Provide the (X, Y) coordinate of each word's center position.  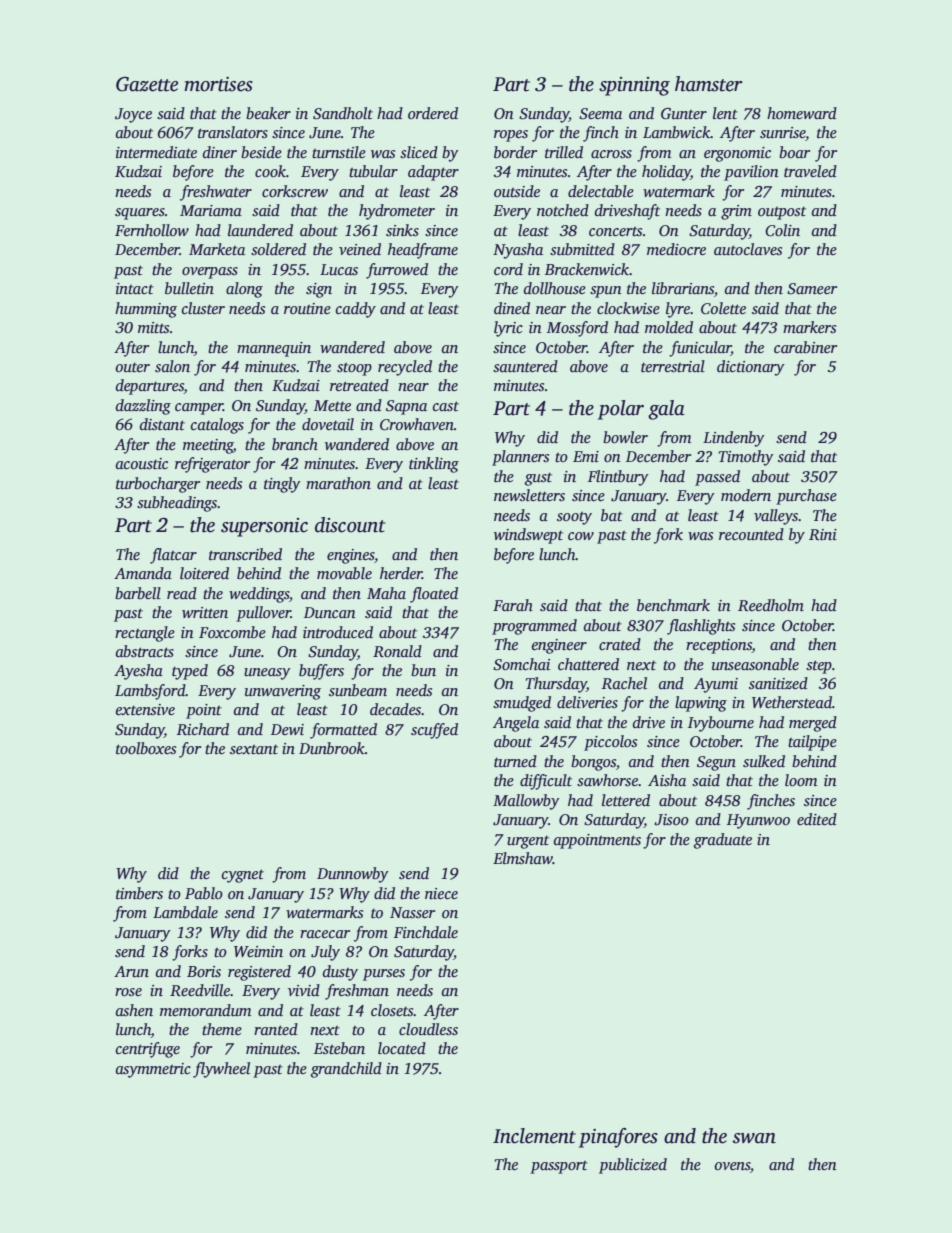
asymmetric (153, 1070)
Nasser (412, 912)
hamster (709, 84)
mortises (218, 84)
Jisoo (671, 820)
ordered (433, 113)
